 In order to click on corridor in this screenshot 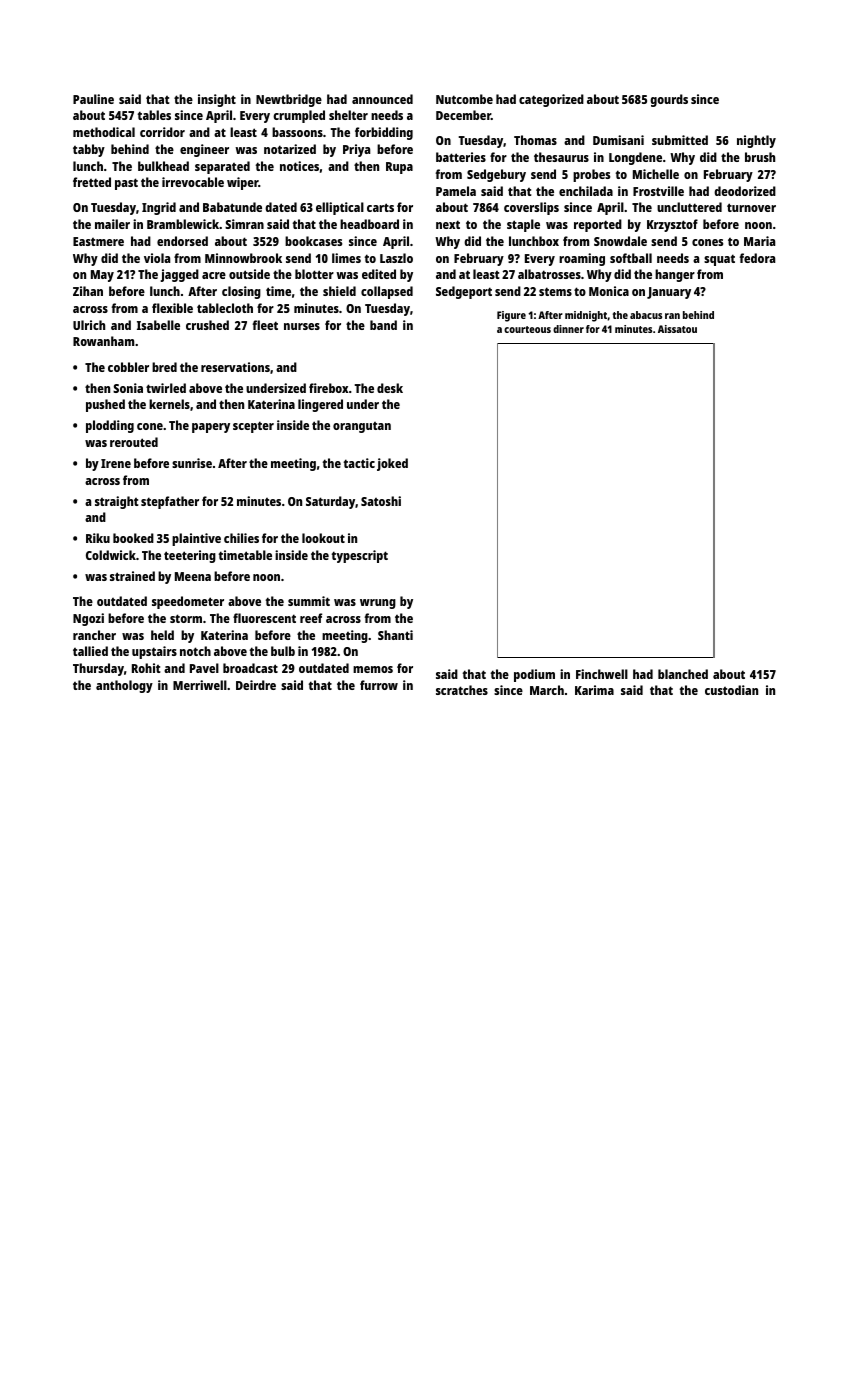, I will do `click(162, 132)`.
